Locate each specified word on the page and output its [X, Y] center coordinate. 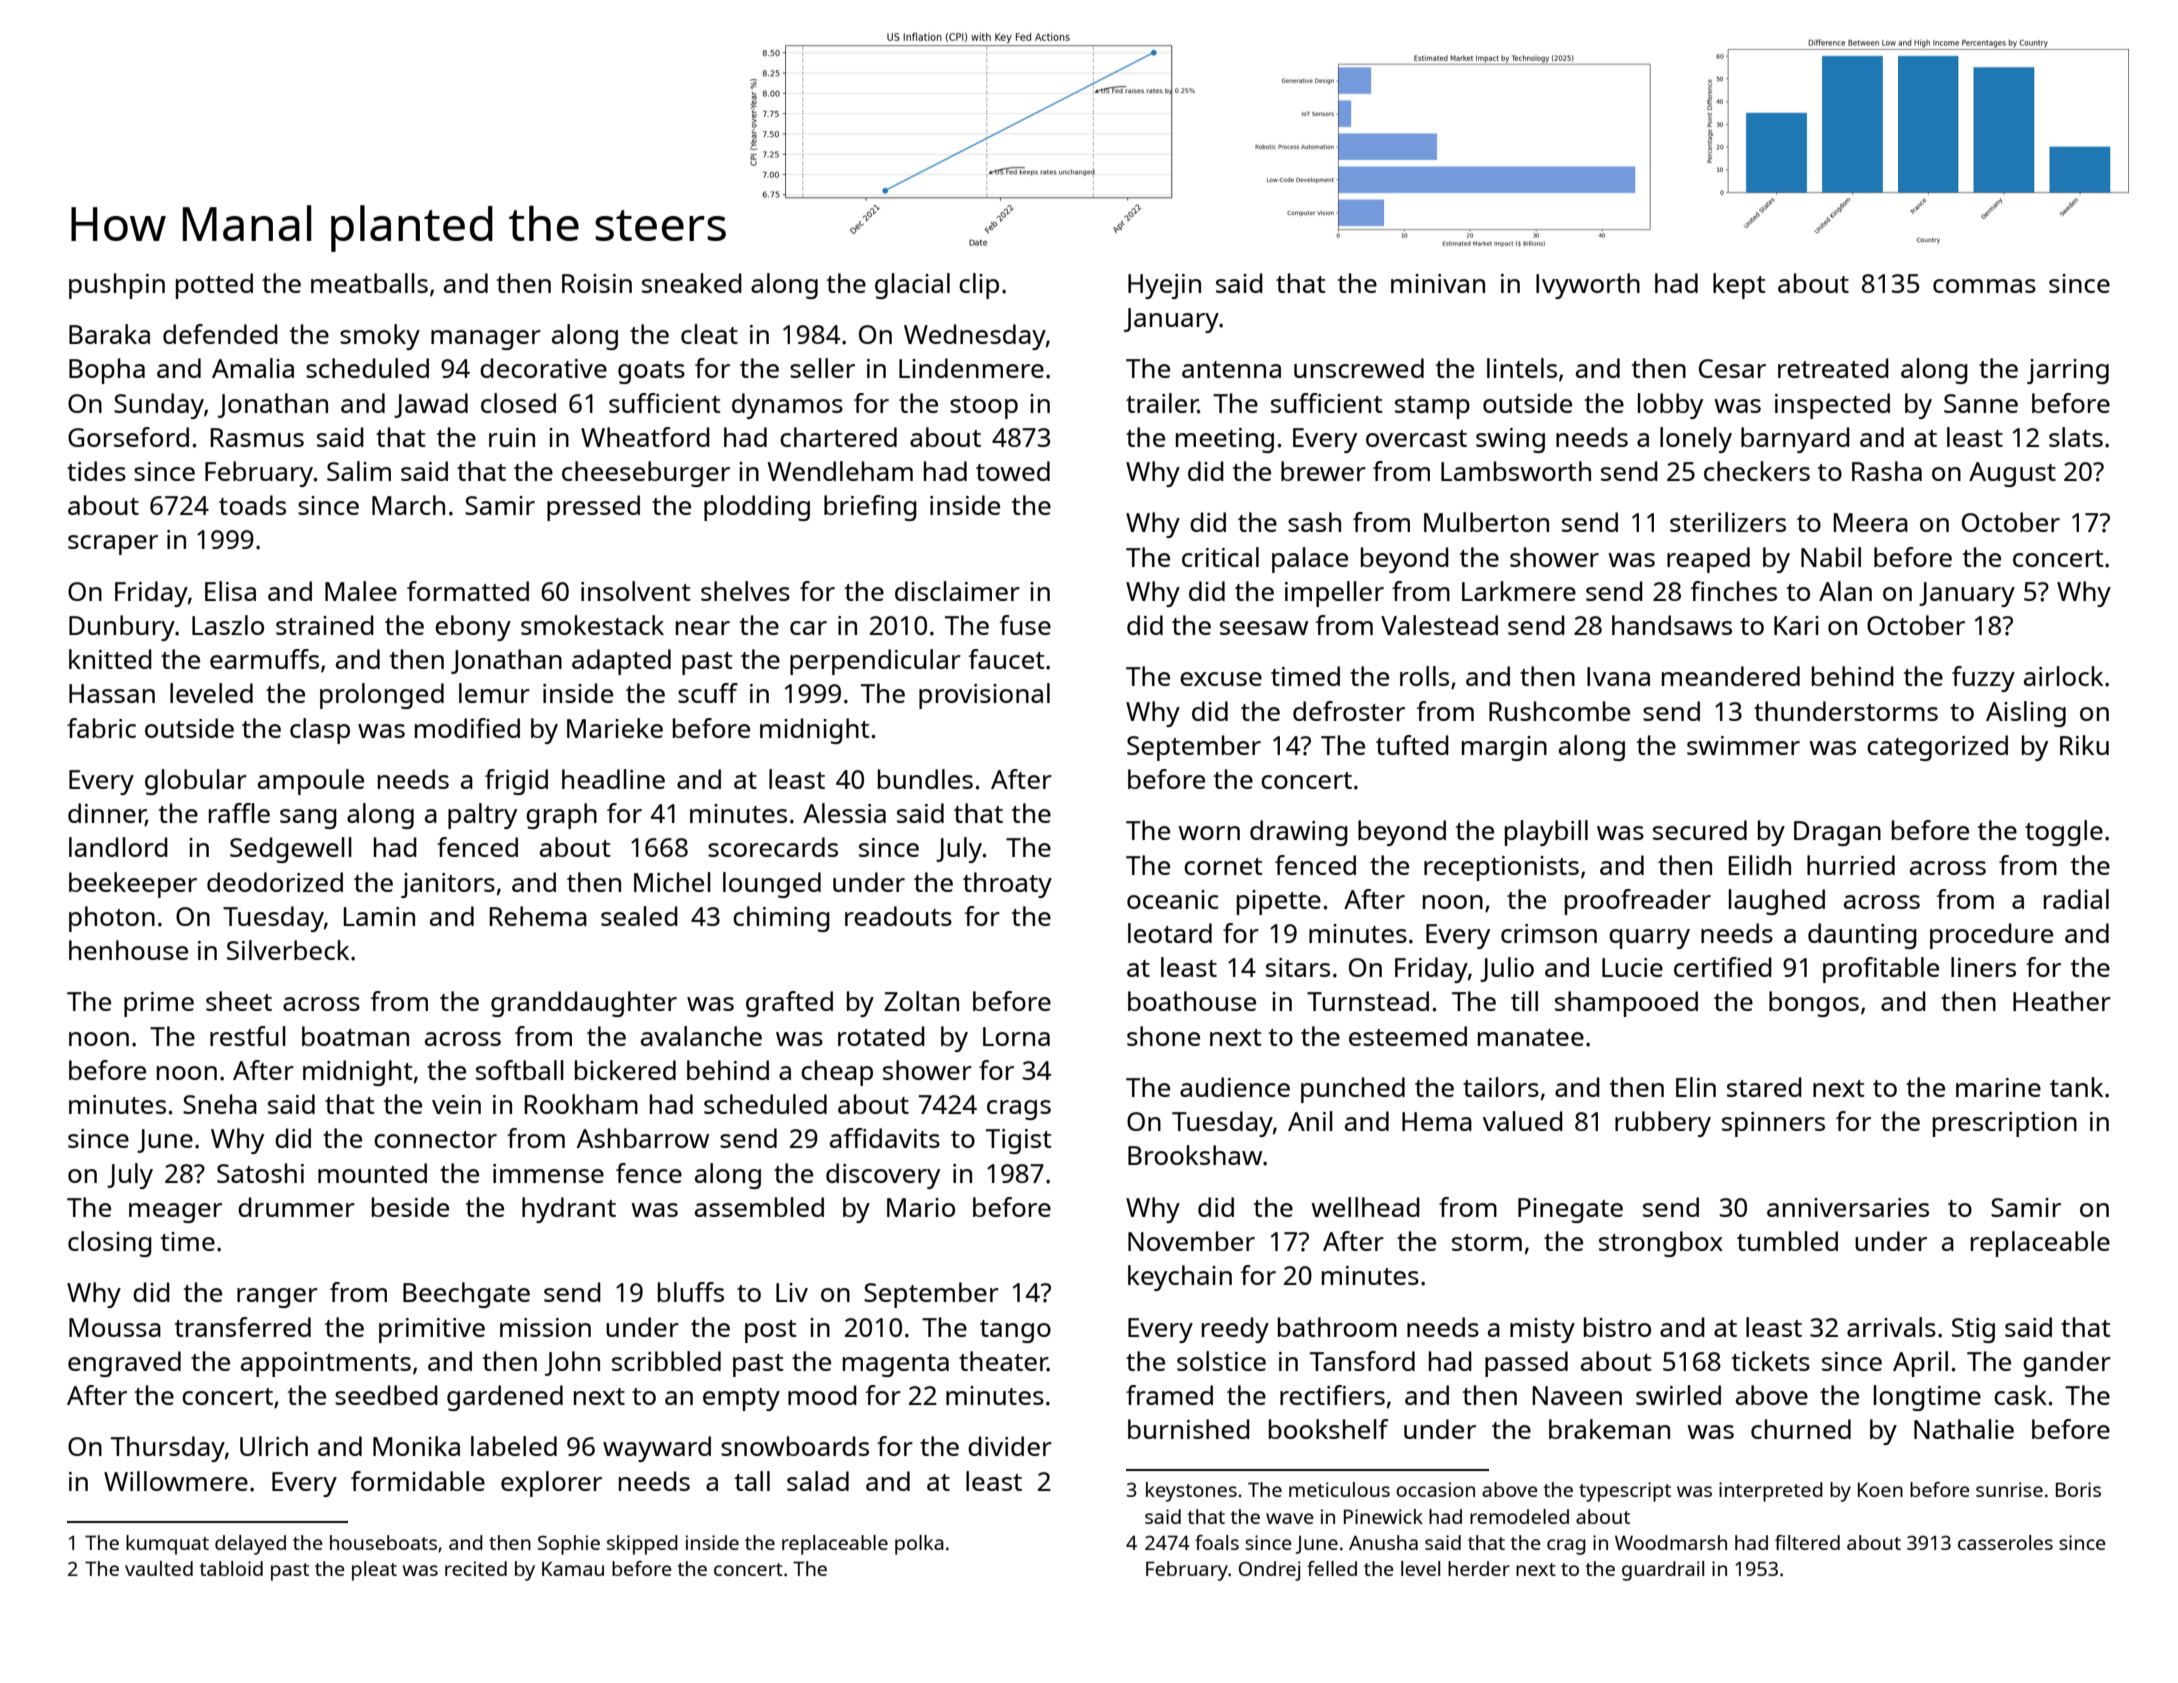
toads [252, 505]
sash [1314, 522]
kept [1739, 286]
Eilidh [1760, 865]
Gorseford [128, 437]
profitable [1881, 970]
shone [1163, 1036]
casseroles [2005, 1542]
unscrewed [1359, 368]
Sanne [1981, 403]
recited [476, 1568]
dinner [107, 814]
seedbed [386, 1395]
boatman [355, 1036]
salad [818, 1481]
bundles [925, 779]
